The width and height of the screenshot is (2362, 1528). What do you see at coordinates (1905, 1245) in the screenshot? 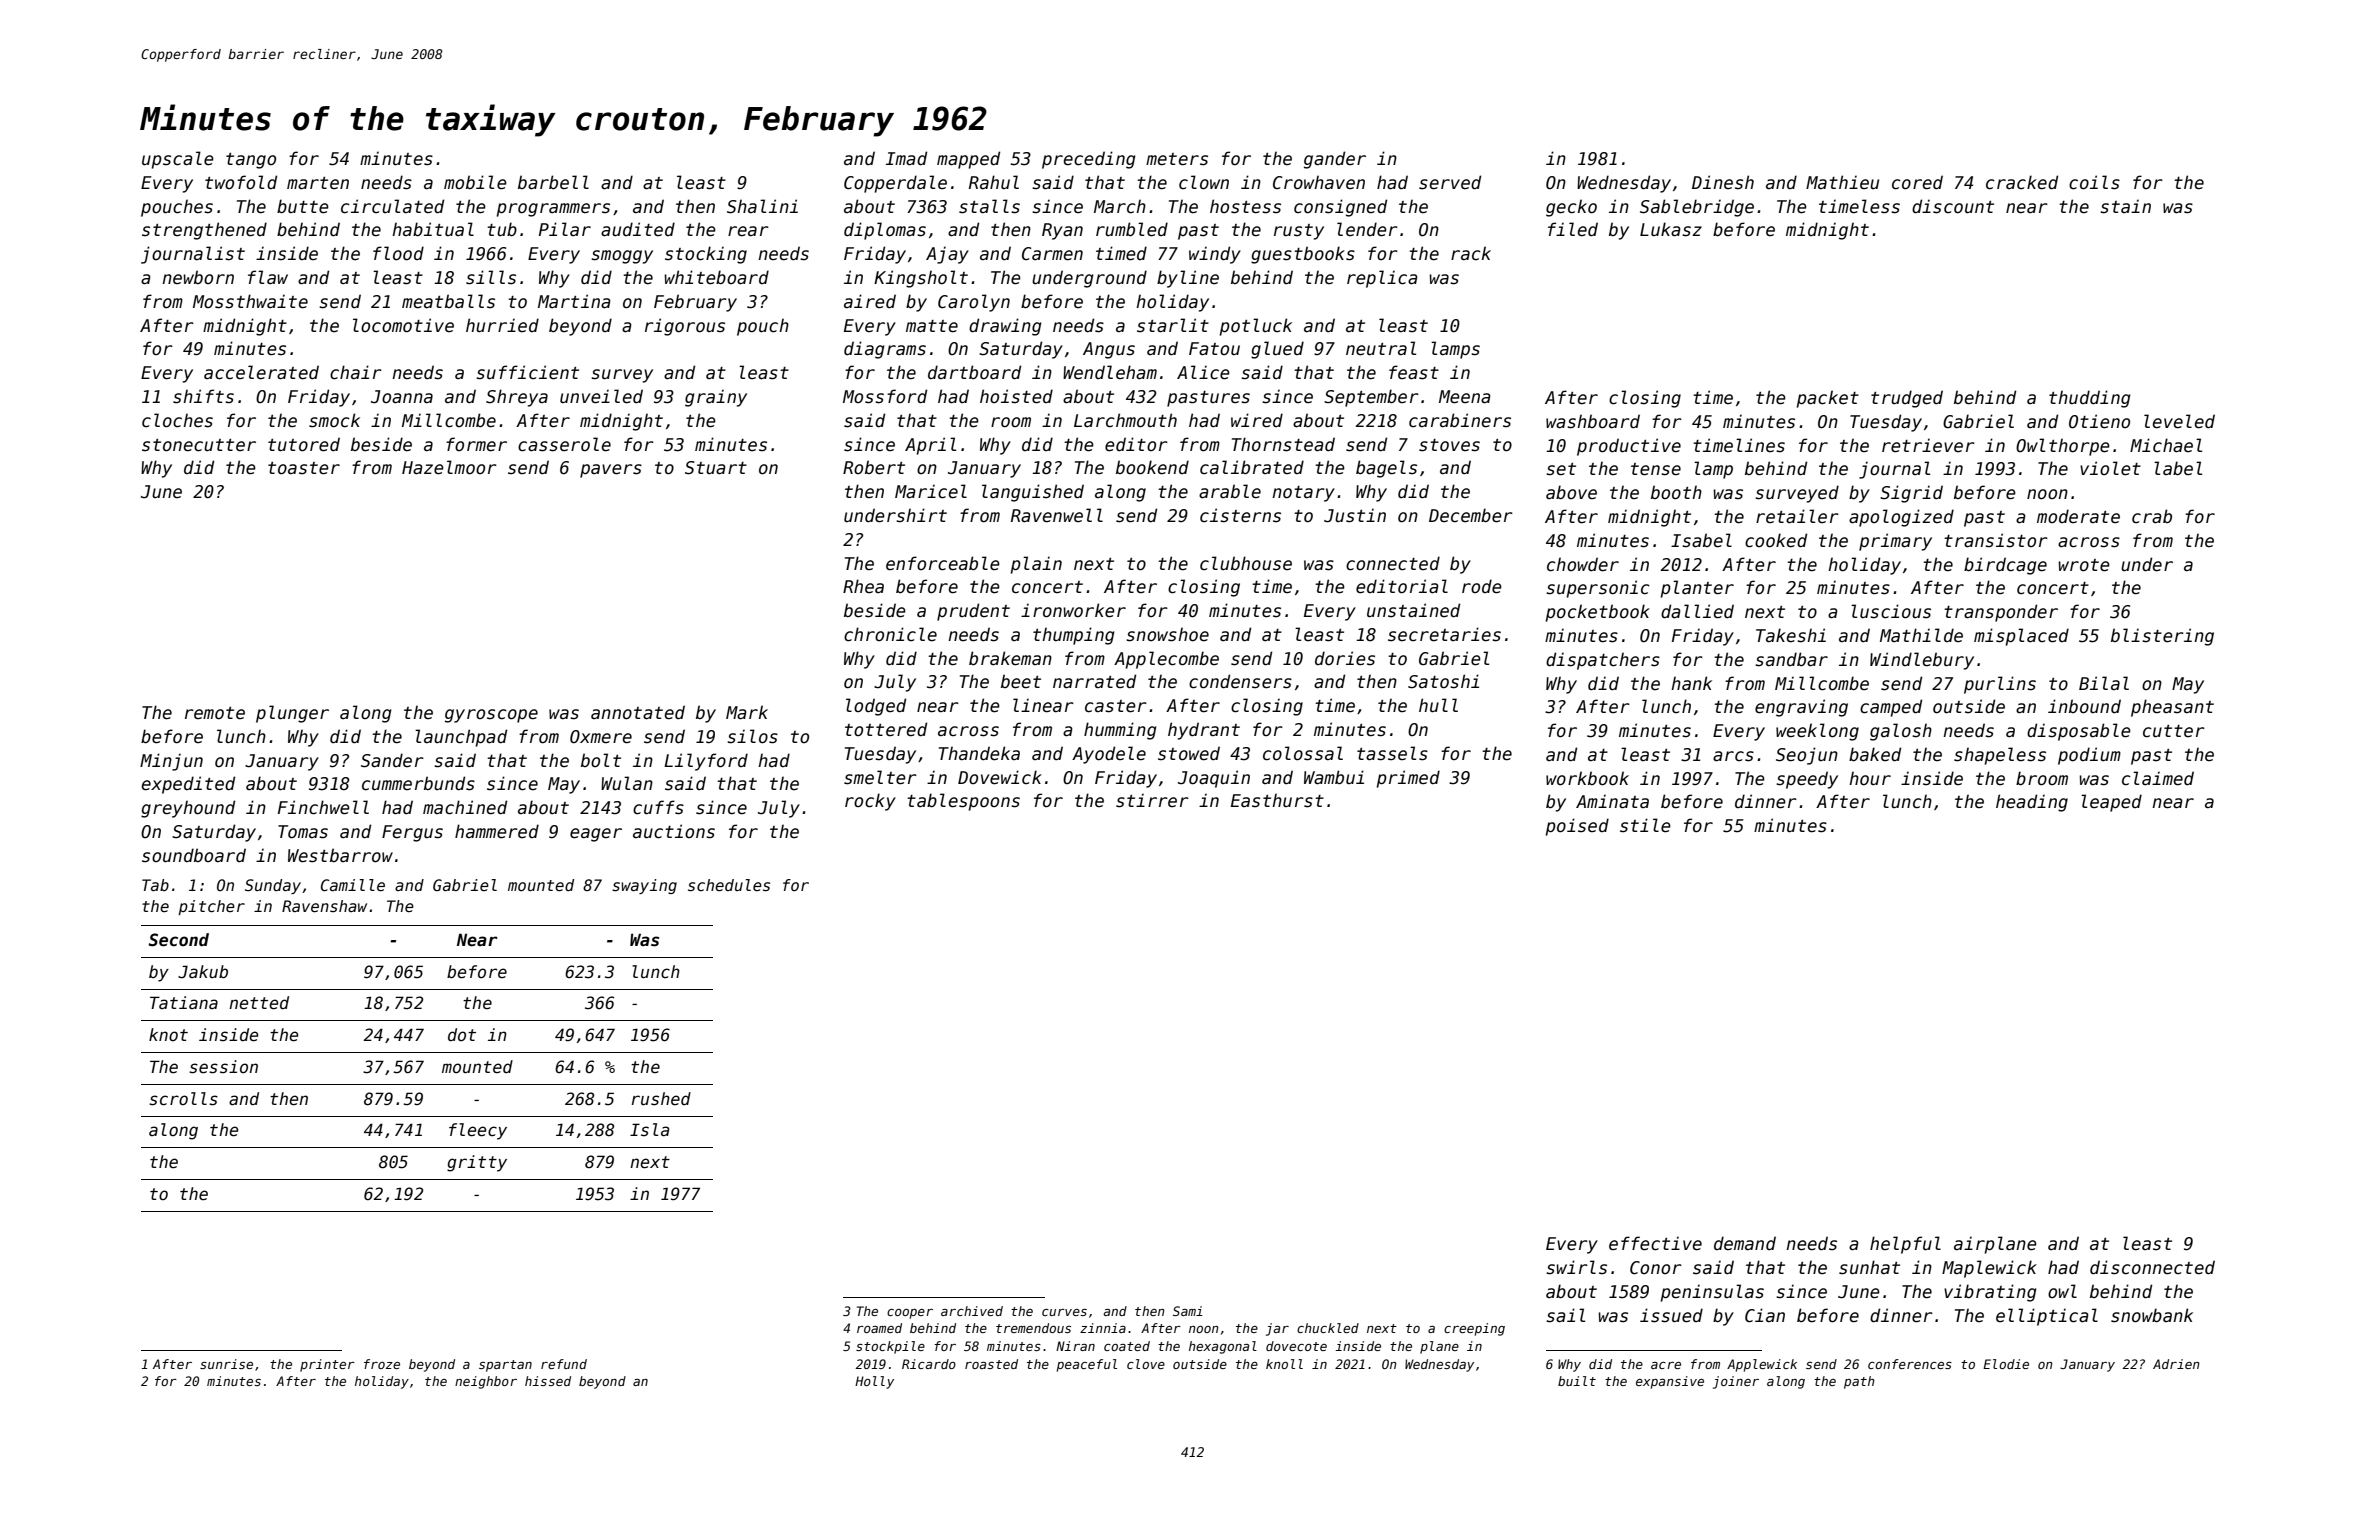
I see `helpful` at bounding box center [1905, 1245].
